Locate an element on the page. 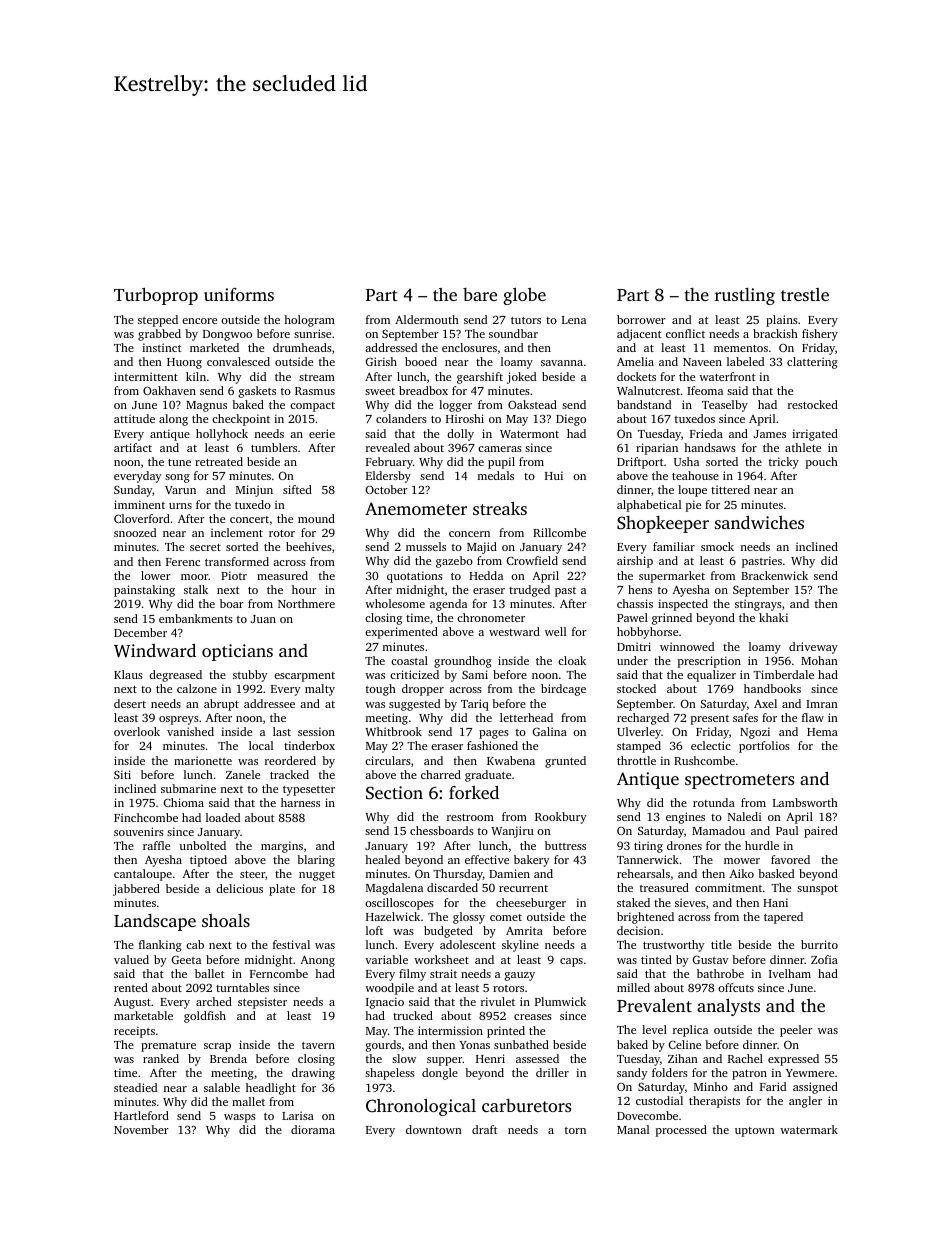  uniforms is located at coordinates (239, 294).
